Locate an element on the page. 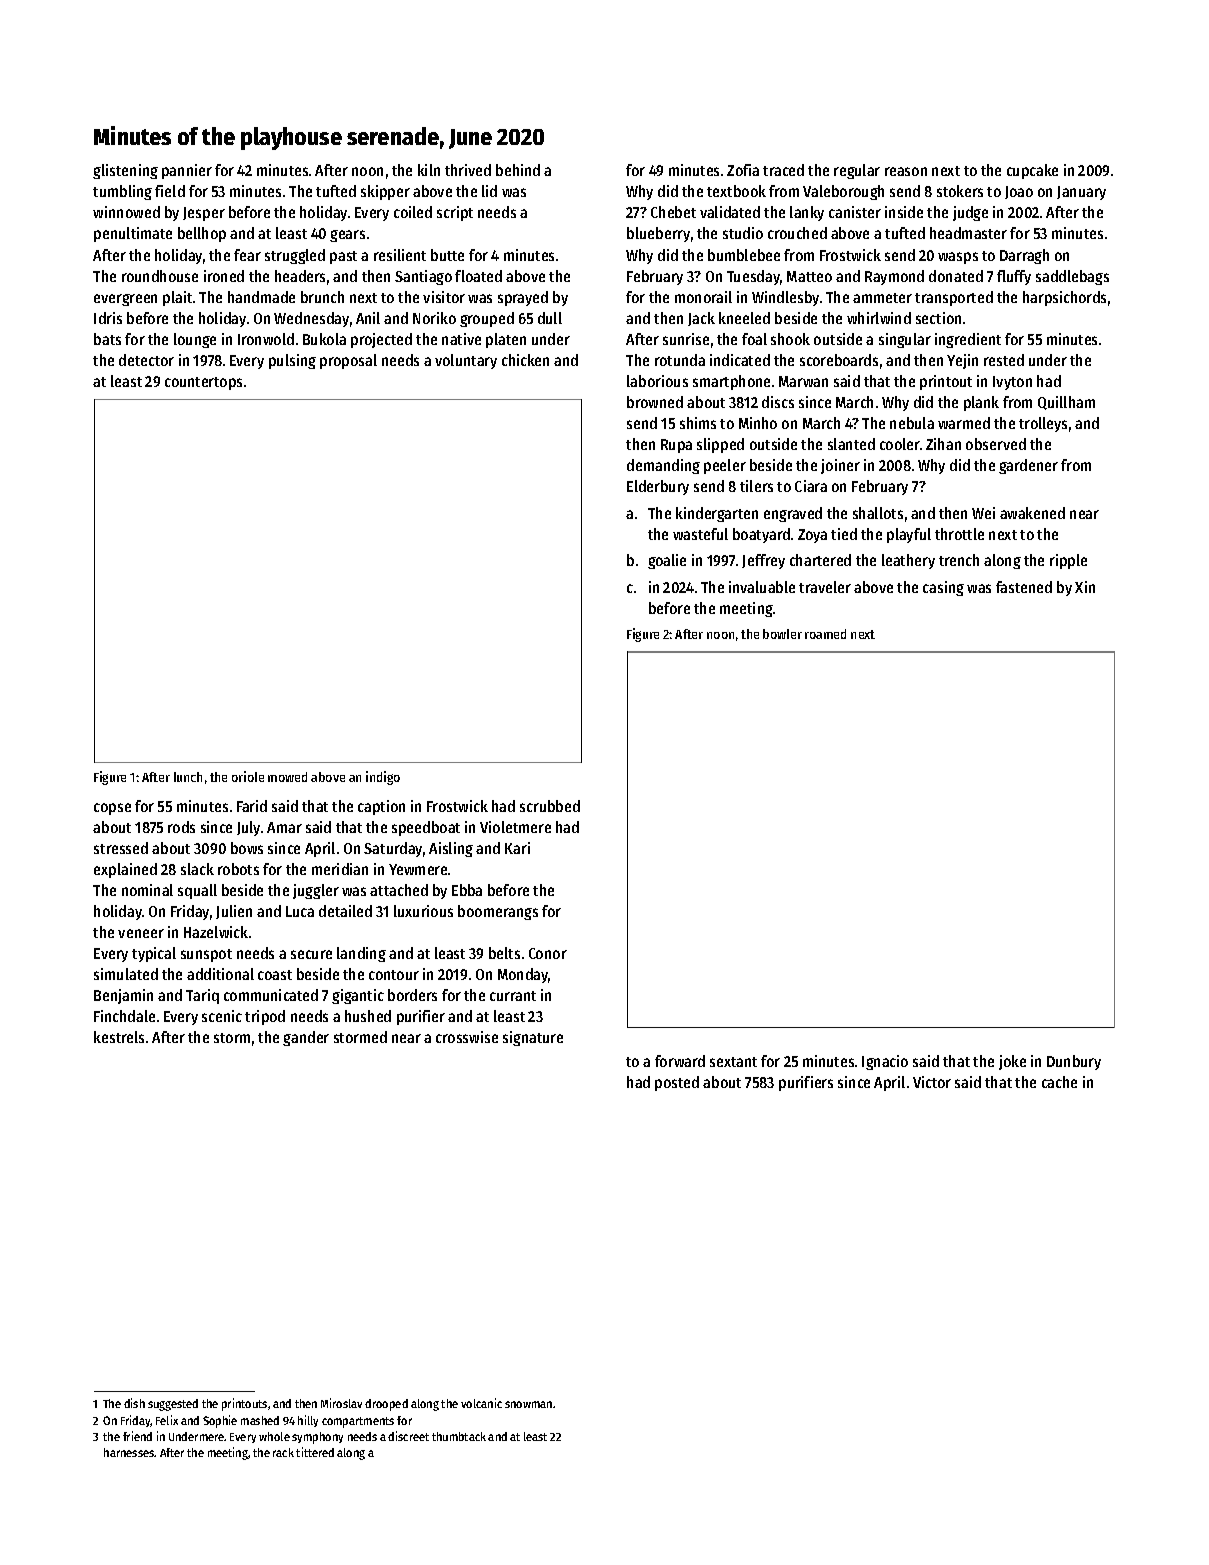 Image resolution: width=1209 pixels, height=1565 pixels. harnesses is located at coordinates (129, 1452).
